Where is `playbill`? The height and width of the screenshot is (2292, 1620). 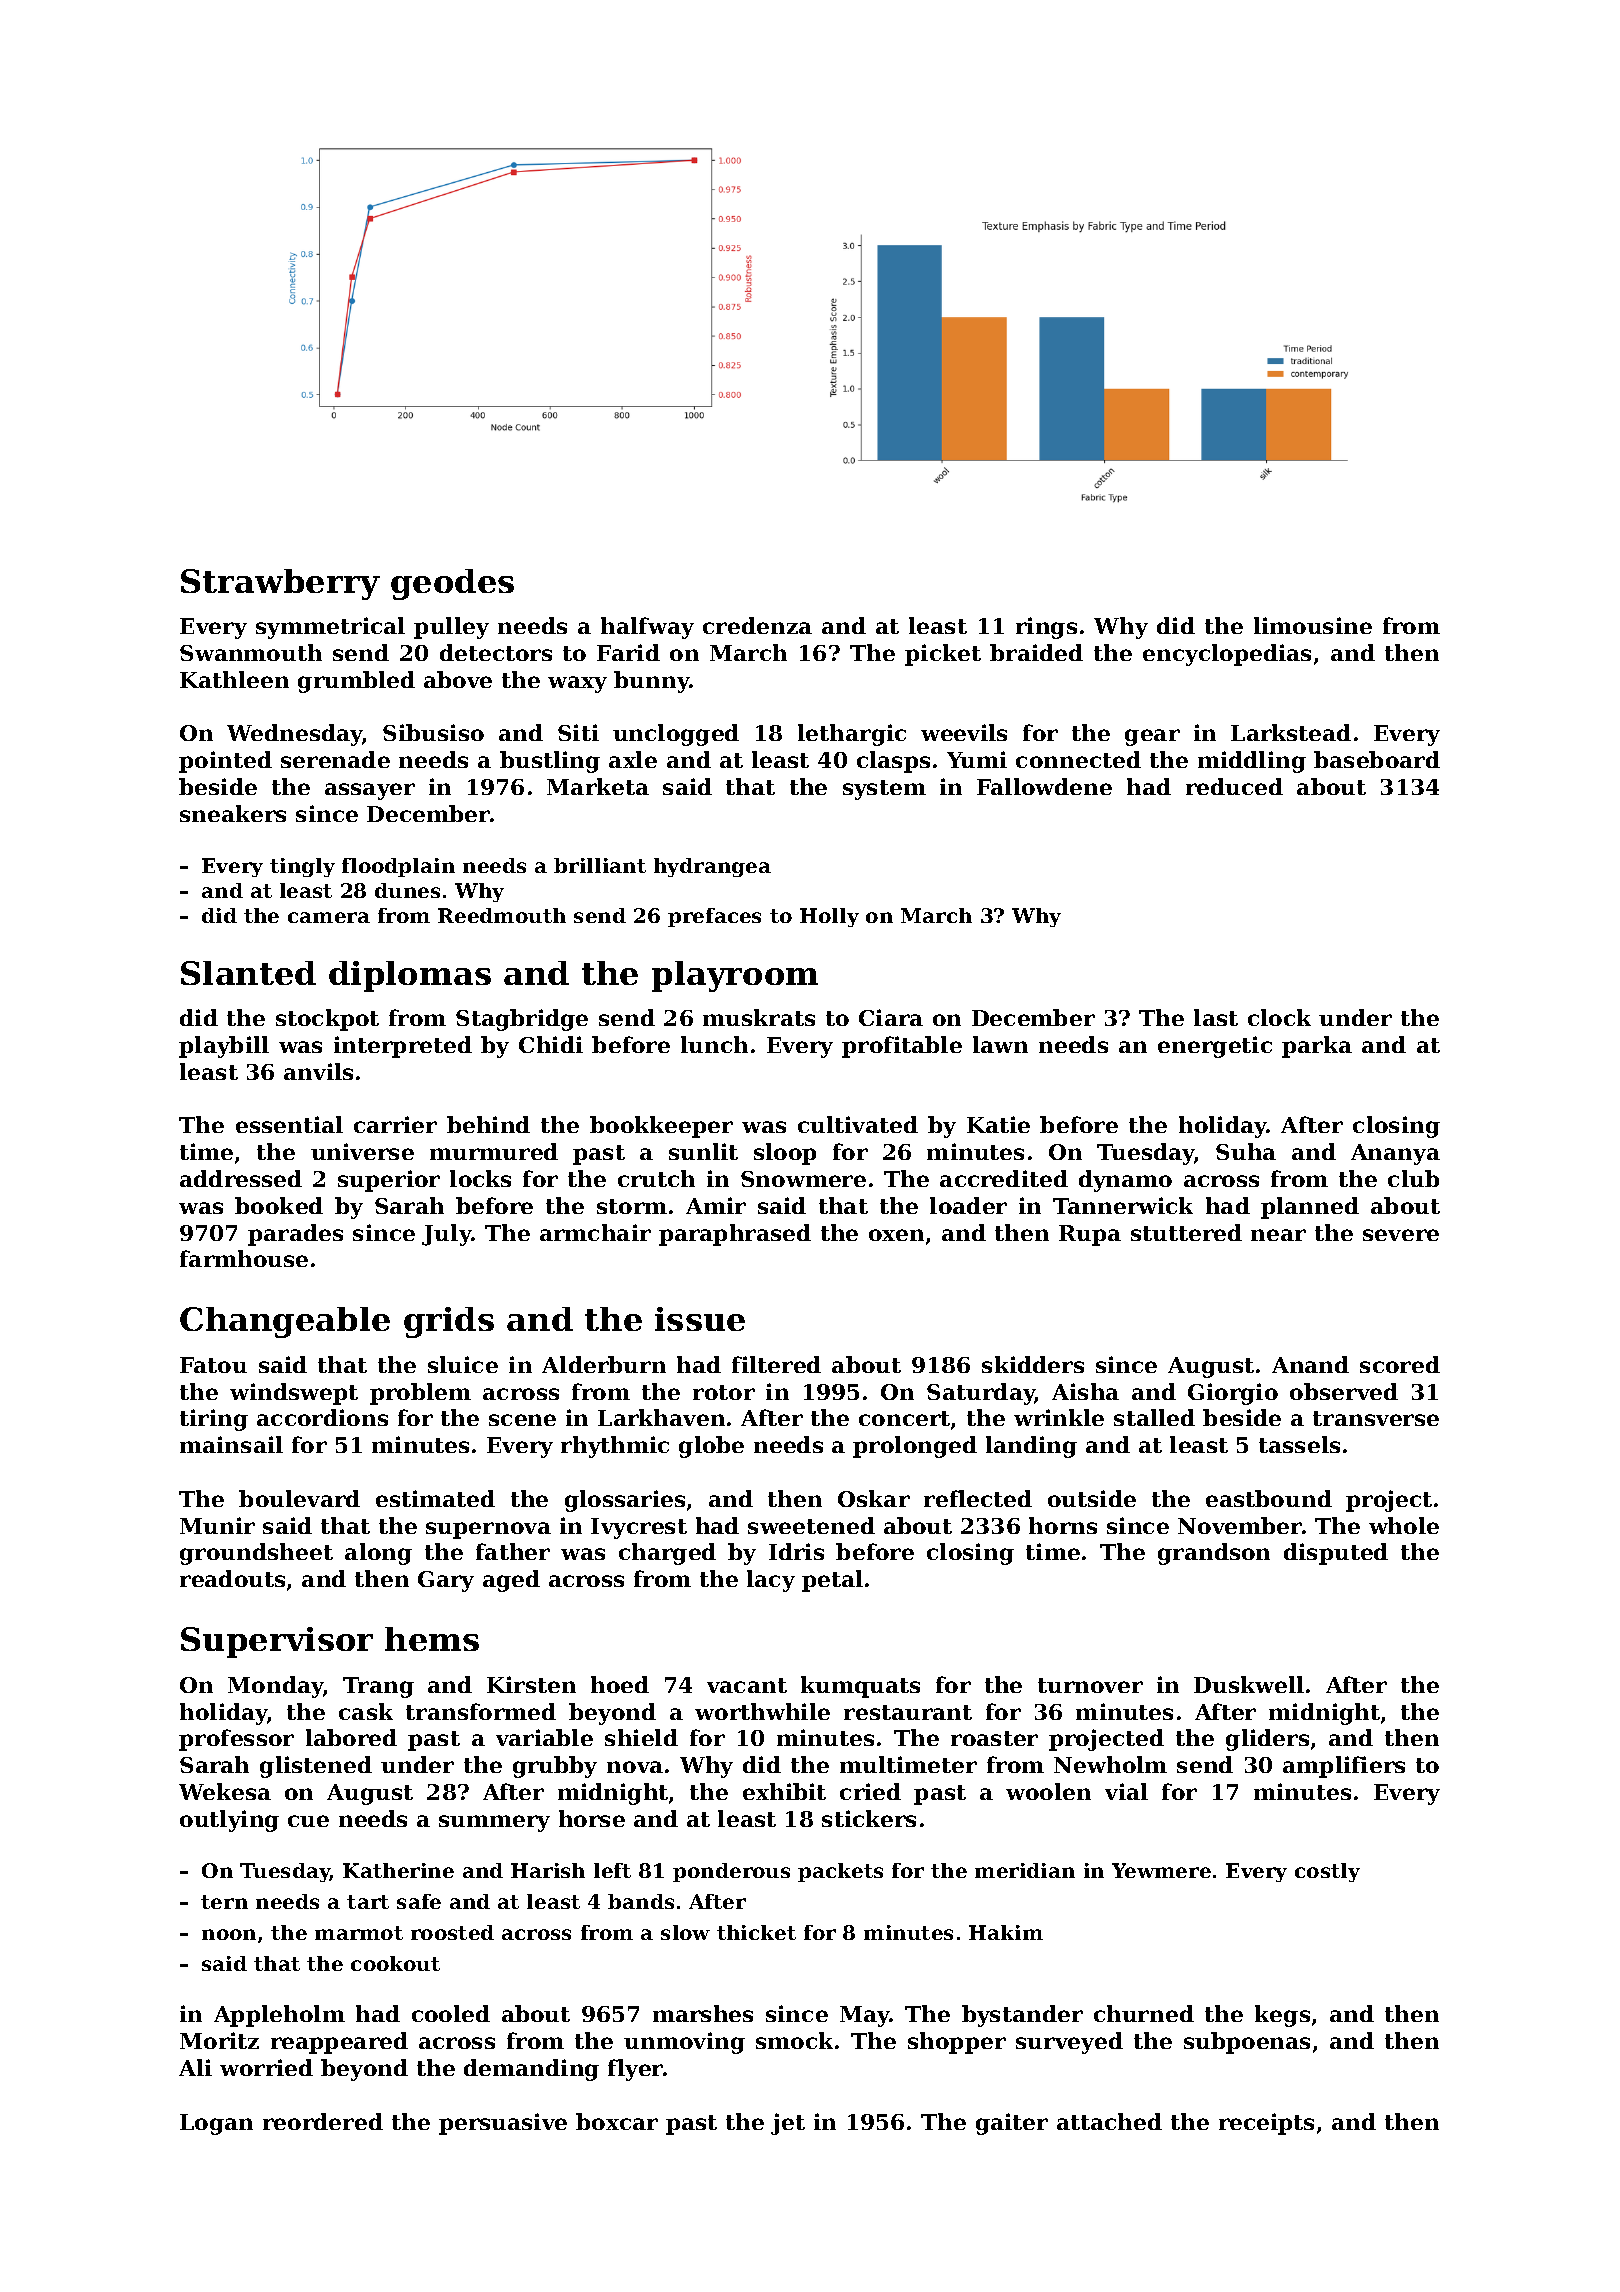 playbill is located at coordinates (224, 1047).
